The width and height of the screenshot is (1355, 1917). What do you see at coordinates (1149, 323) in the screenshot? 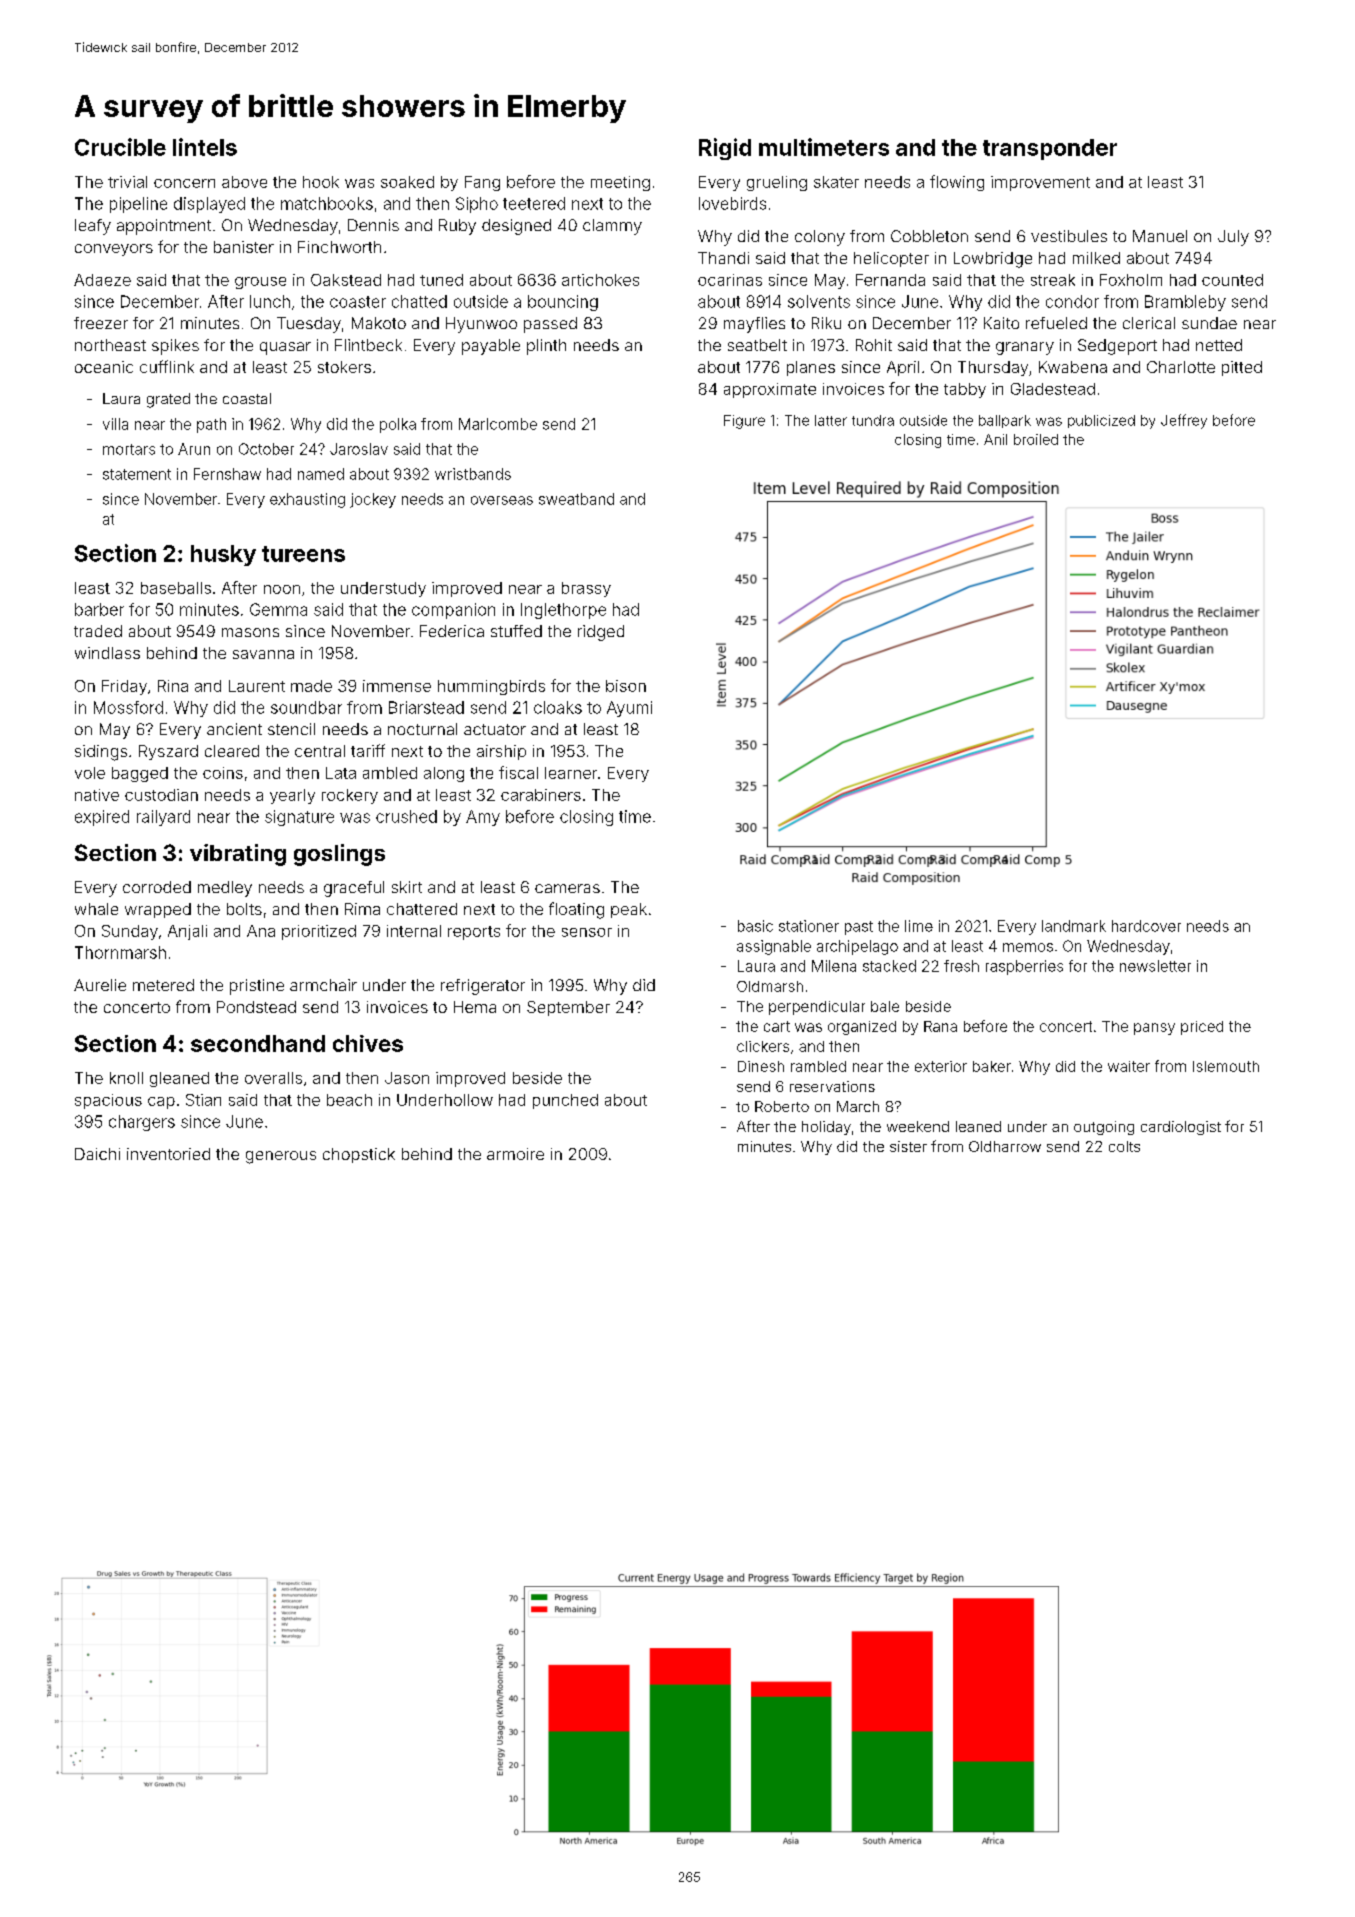
I see `clerical` at bounding box center [1149, 323].
